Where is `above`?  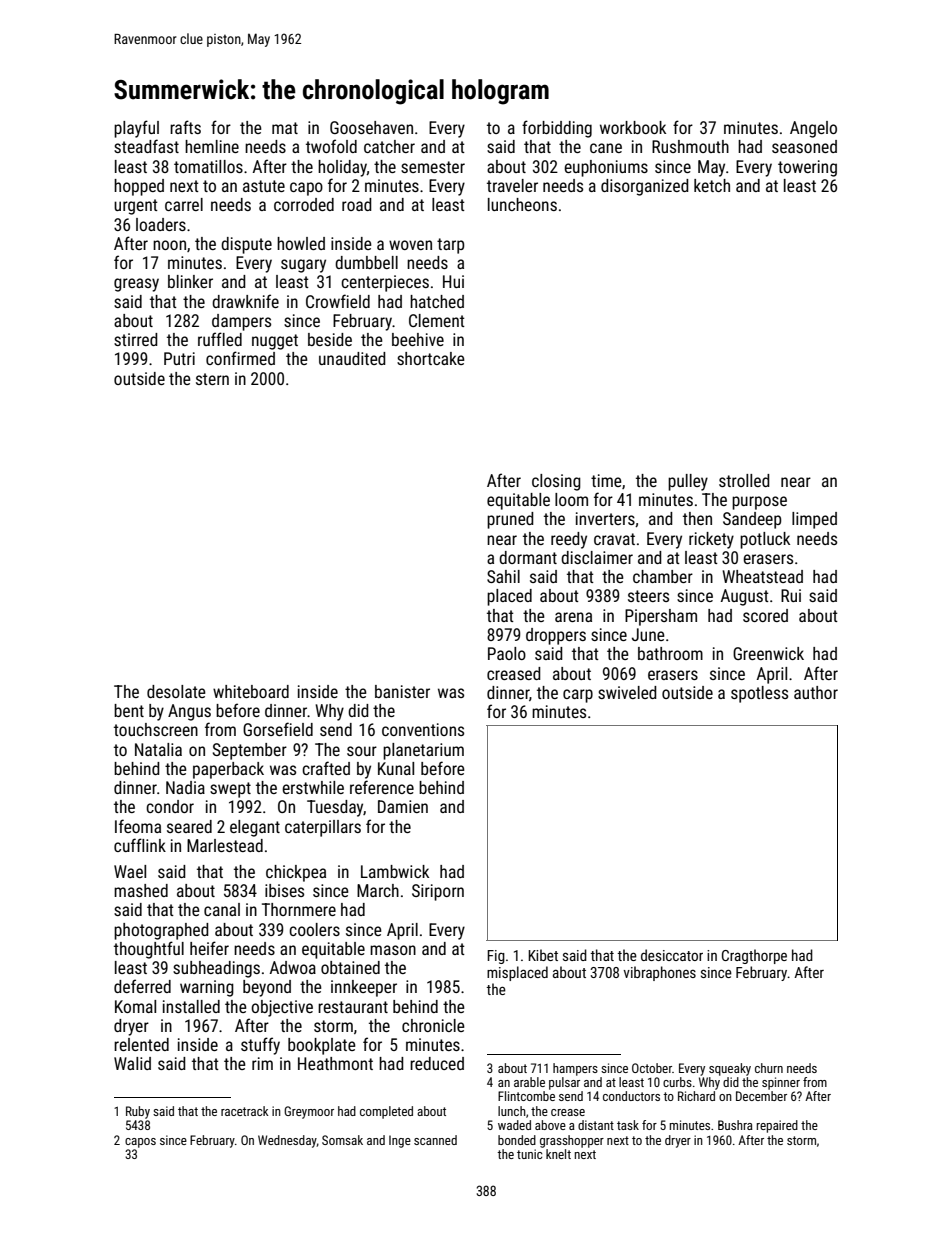
above is located at coordinates (550, 1125).
